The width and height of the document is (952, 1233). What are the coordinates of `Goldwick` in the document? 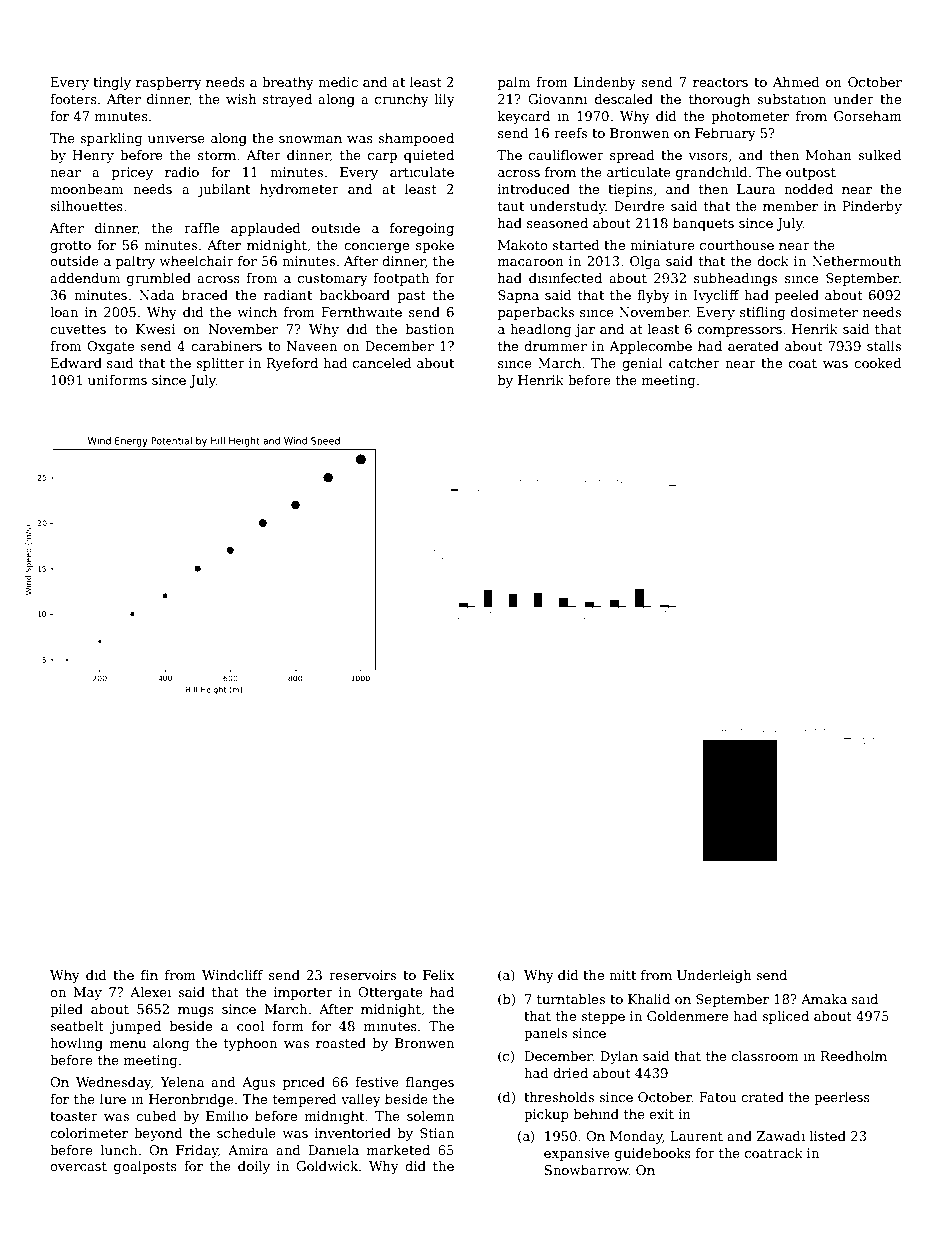 It's located at (327, 1166).
